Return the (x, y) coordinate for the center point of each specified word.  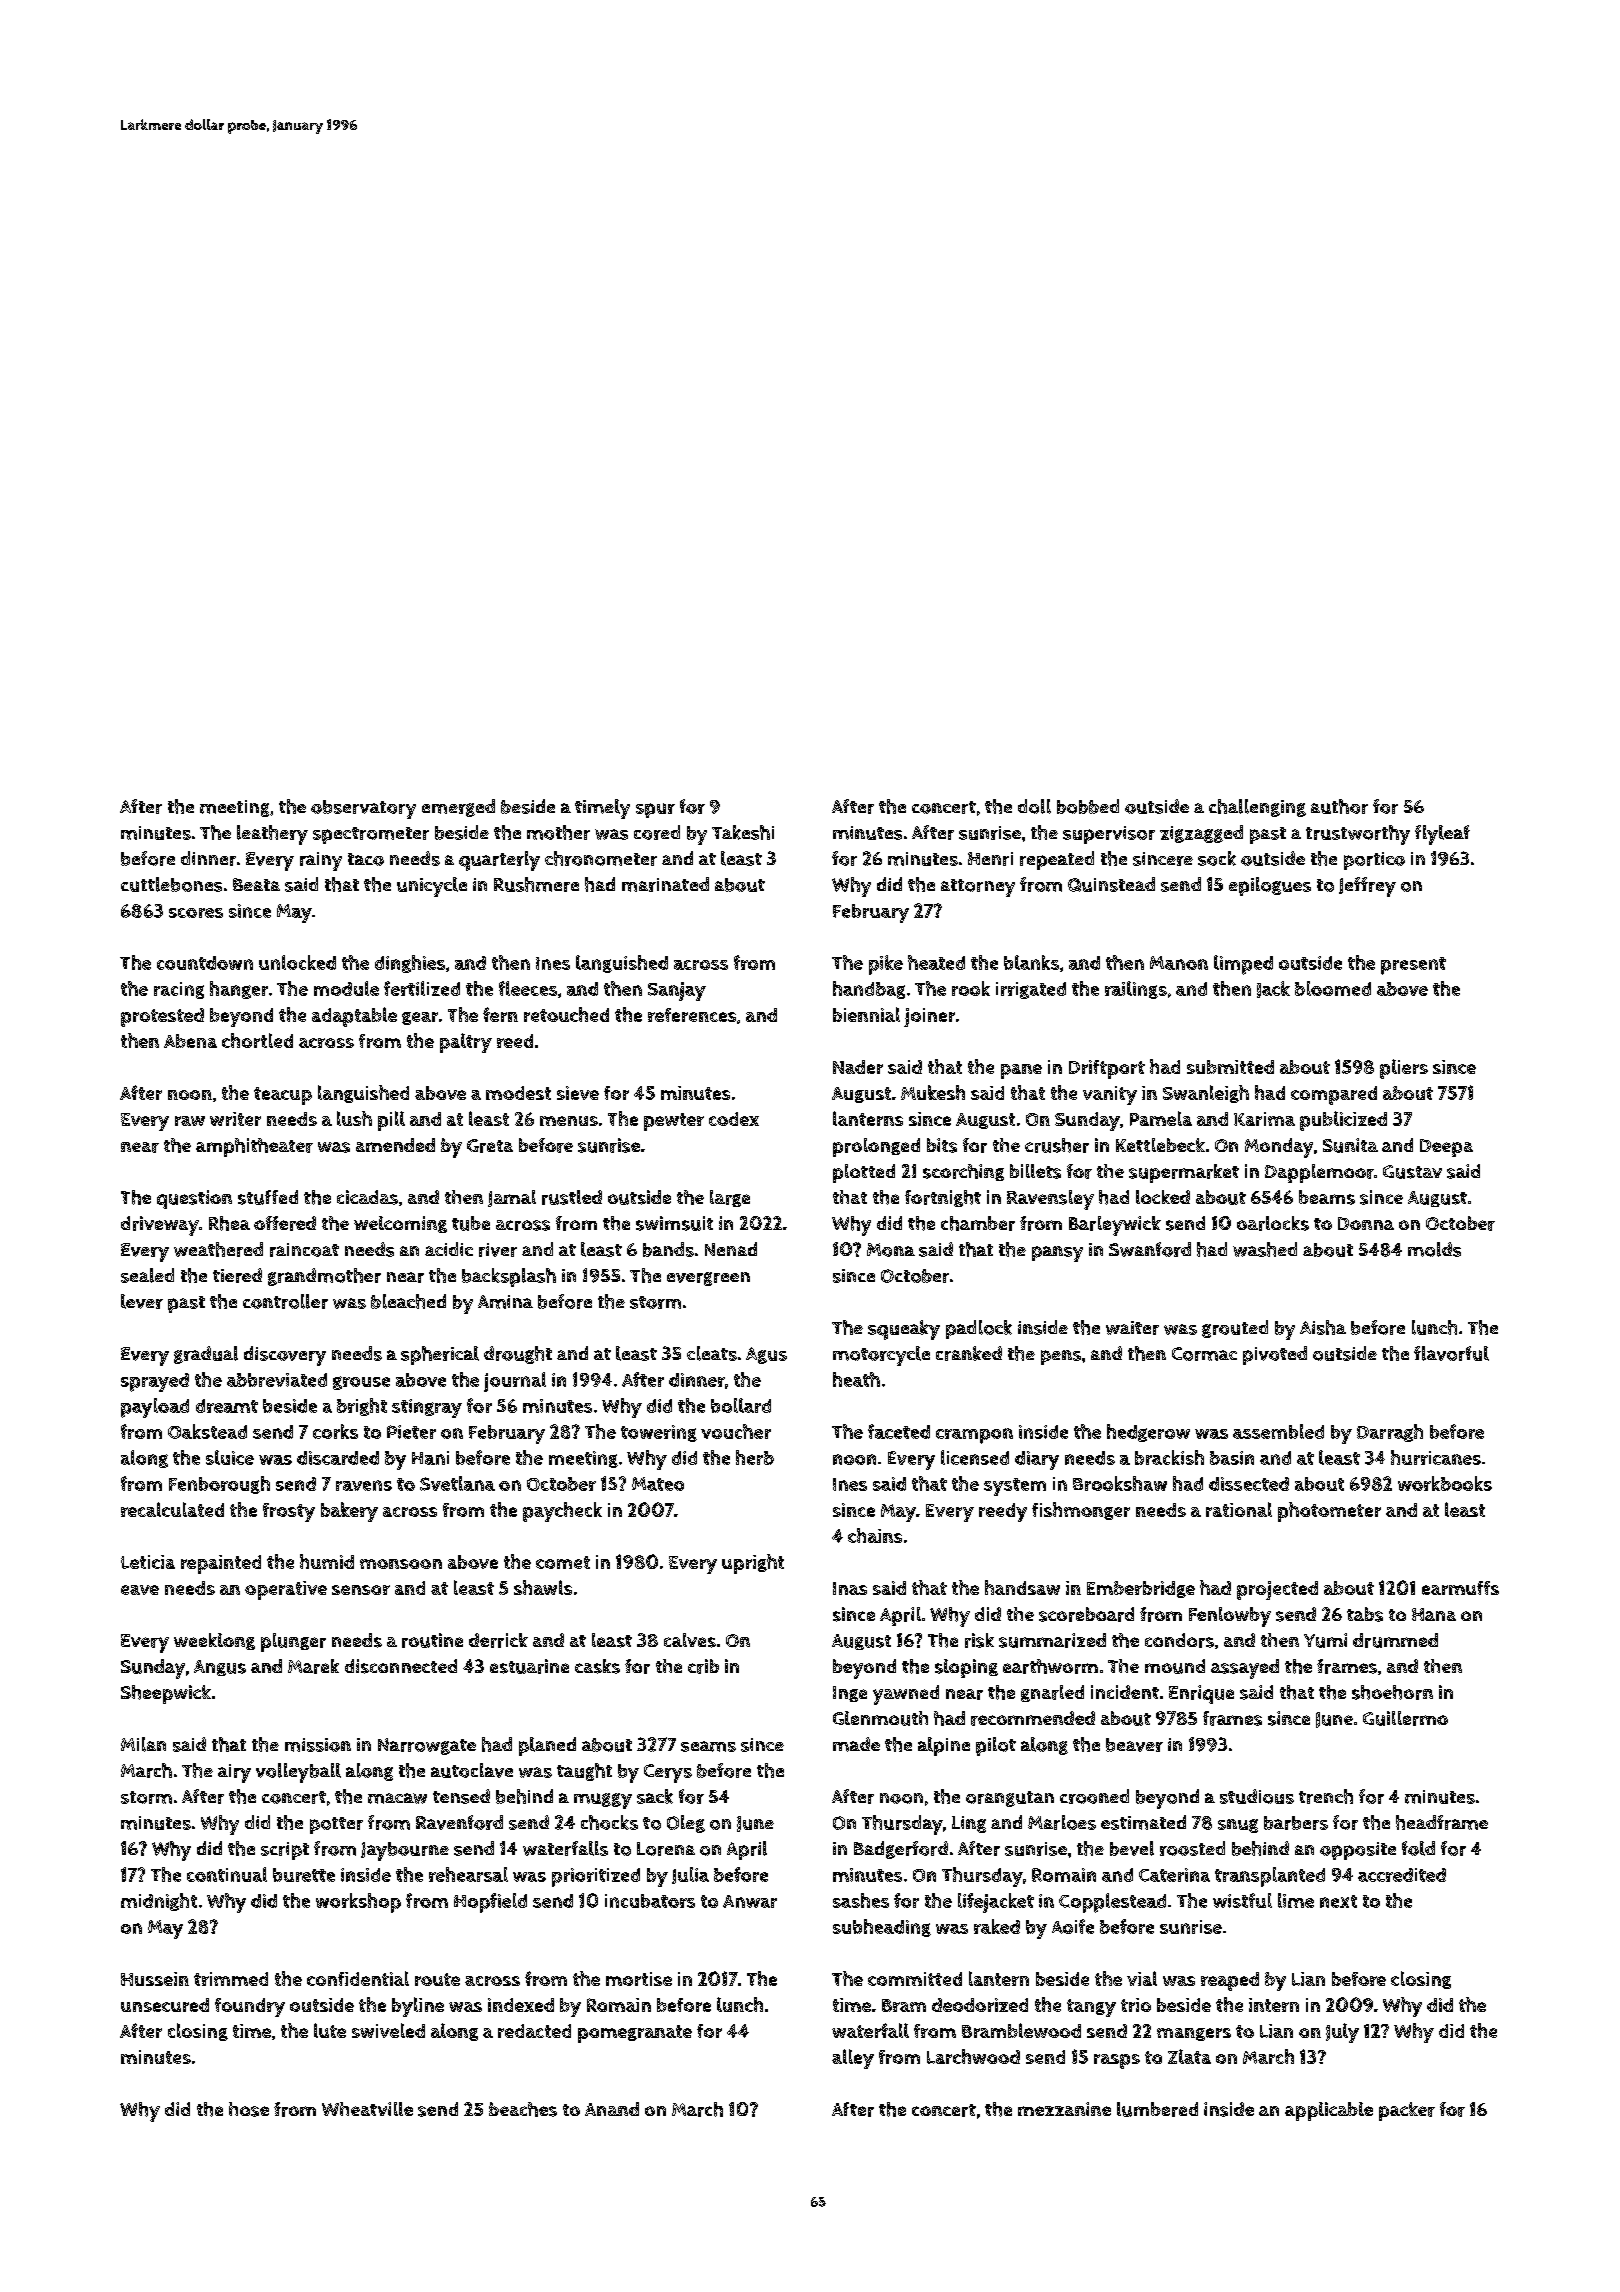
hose (249, 2109)
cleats (712, 1353)
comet (563, 1562)
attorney (978, 888)
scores (196, 913)
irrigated (1031, 990)
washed (1265, 1249)
